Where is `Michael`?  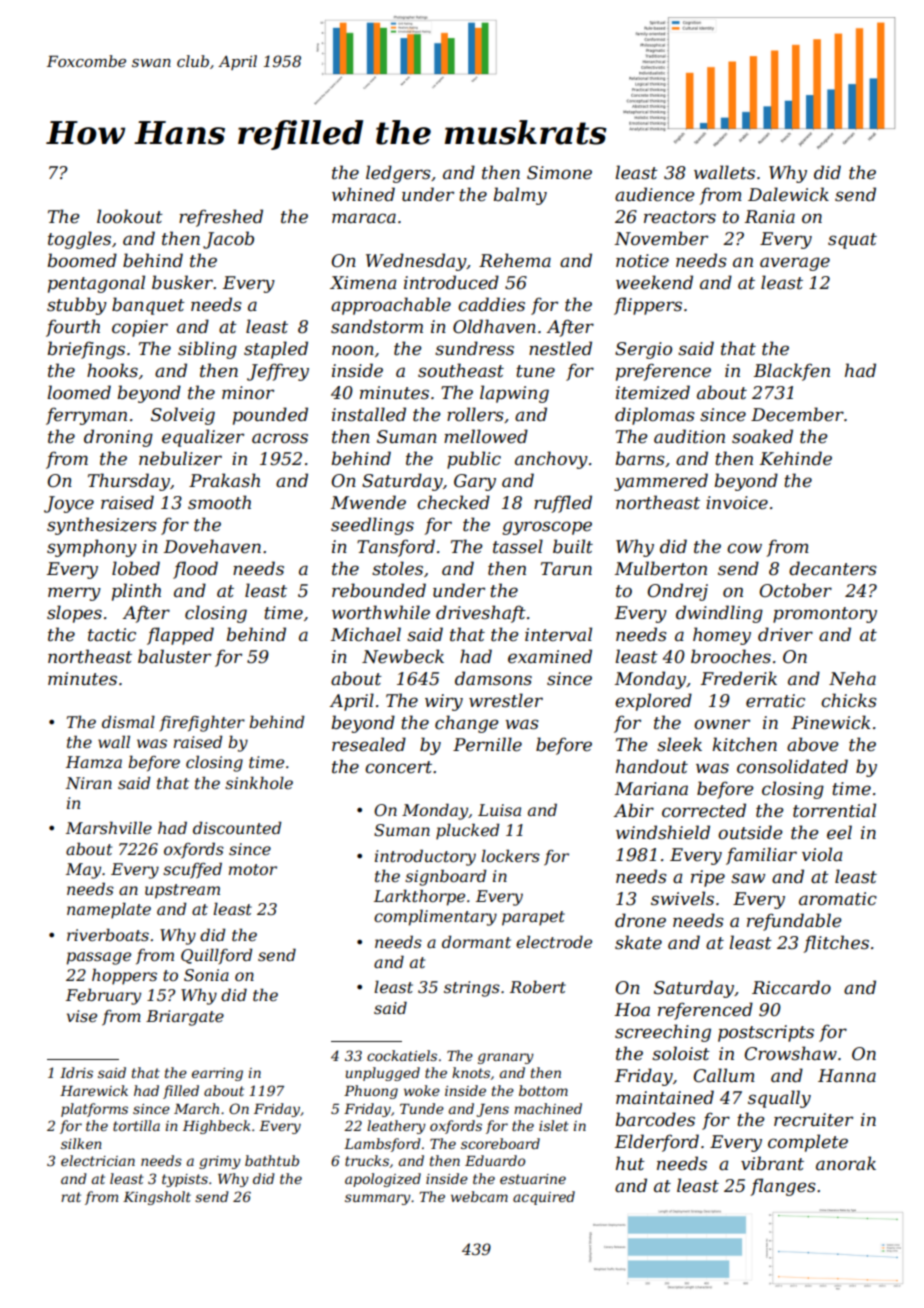 Michael is located at coordinates (366, 634).
